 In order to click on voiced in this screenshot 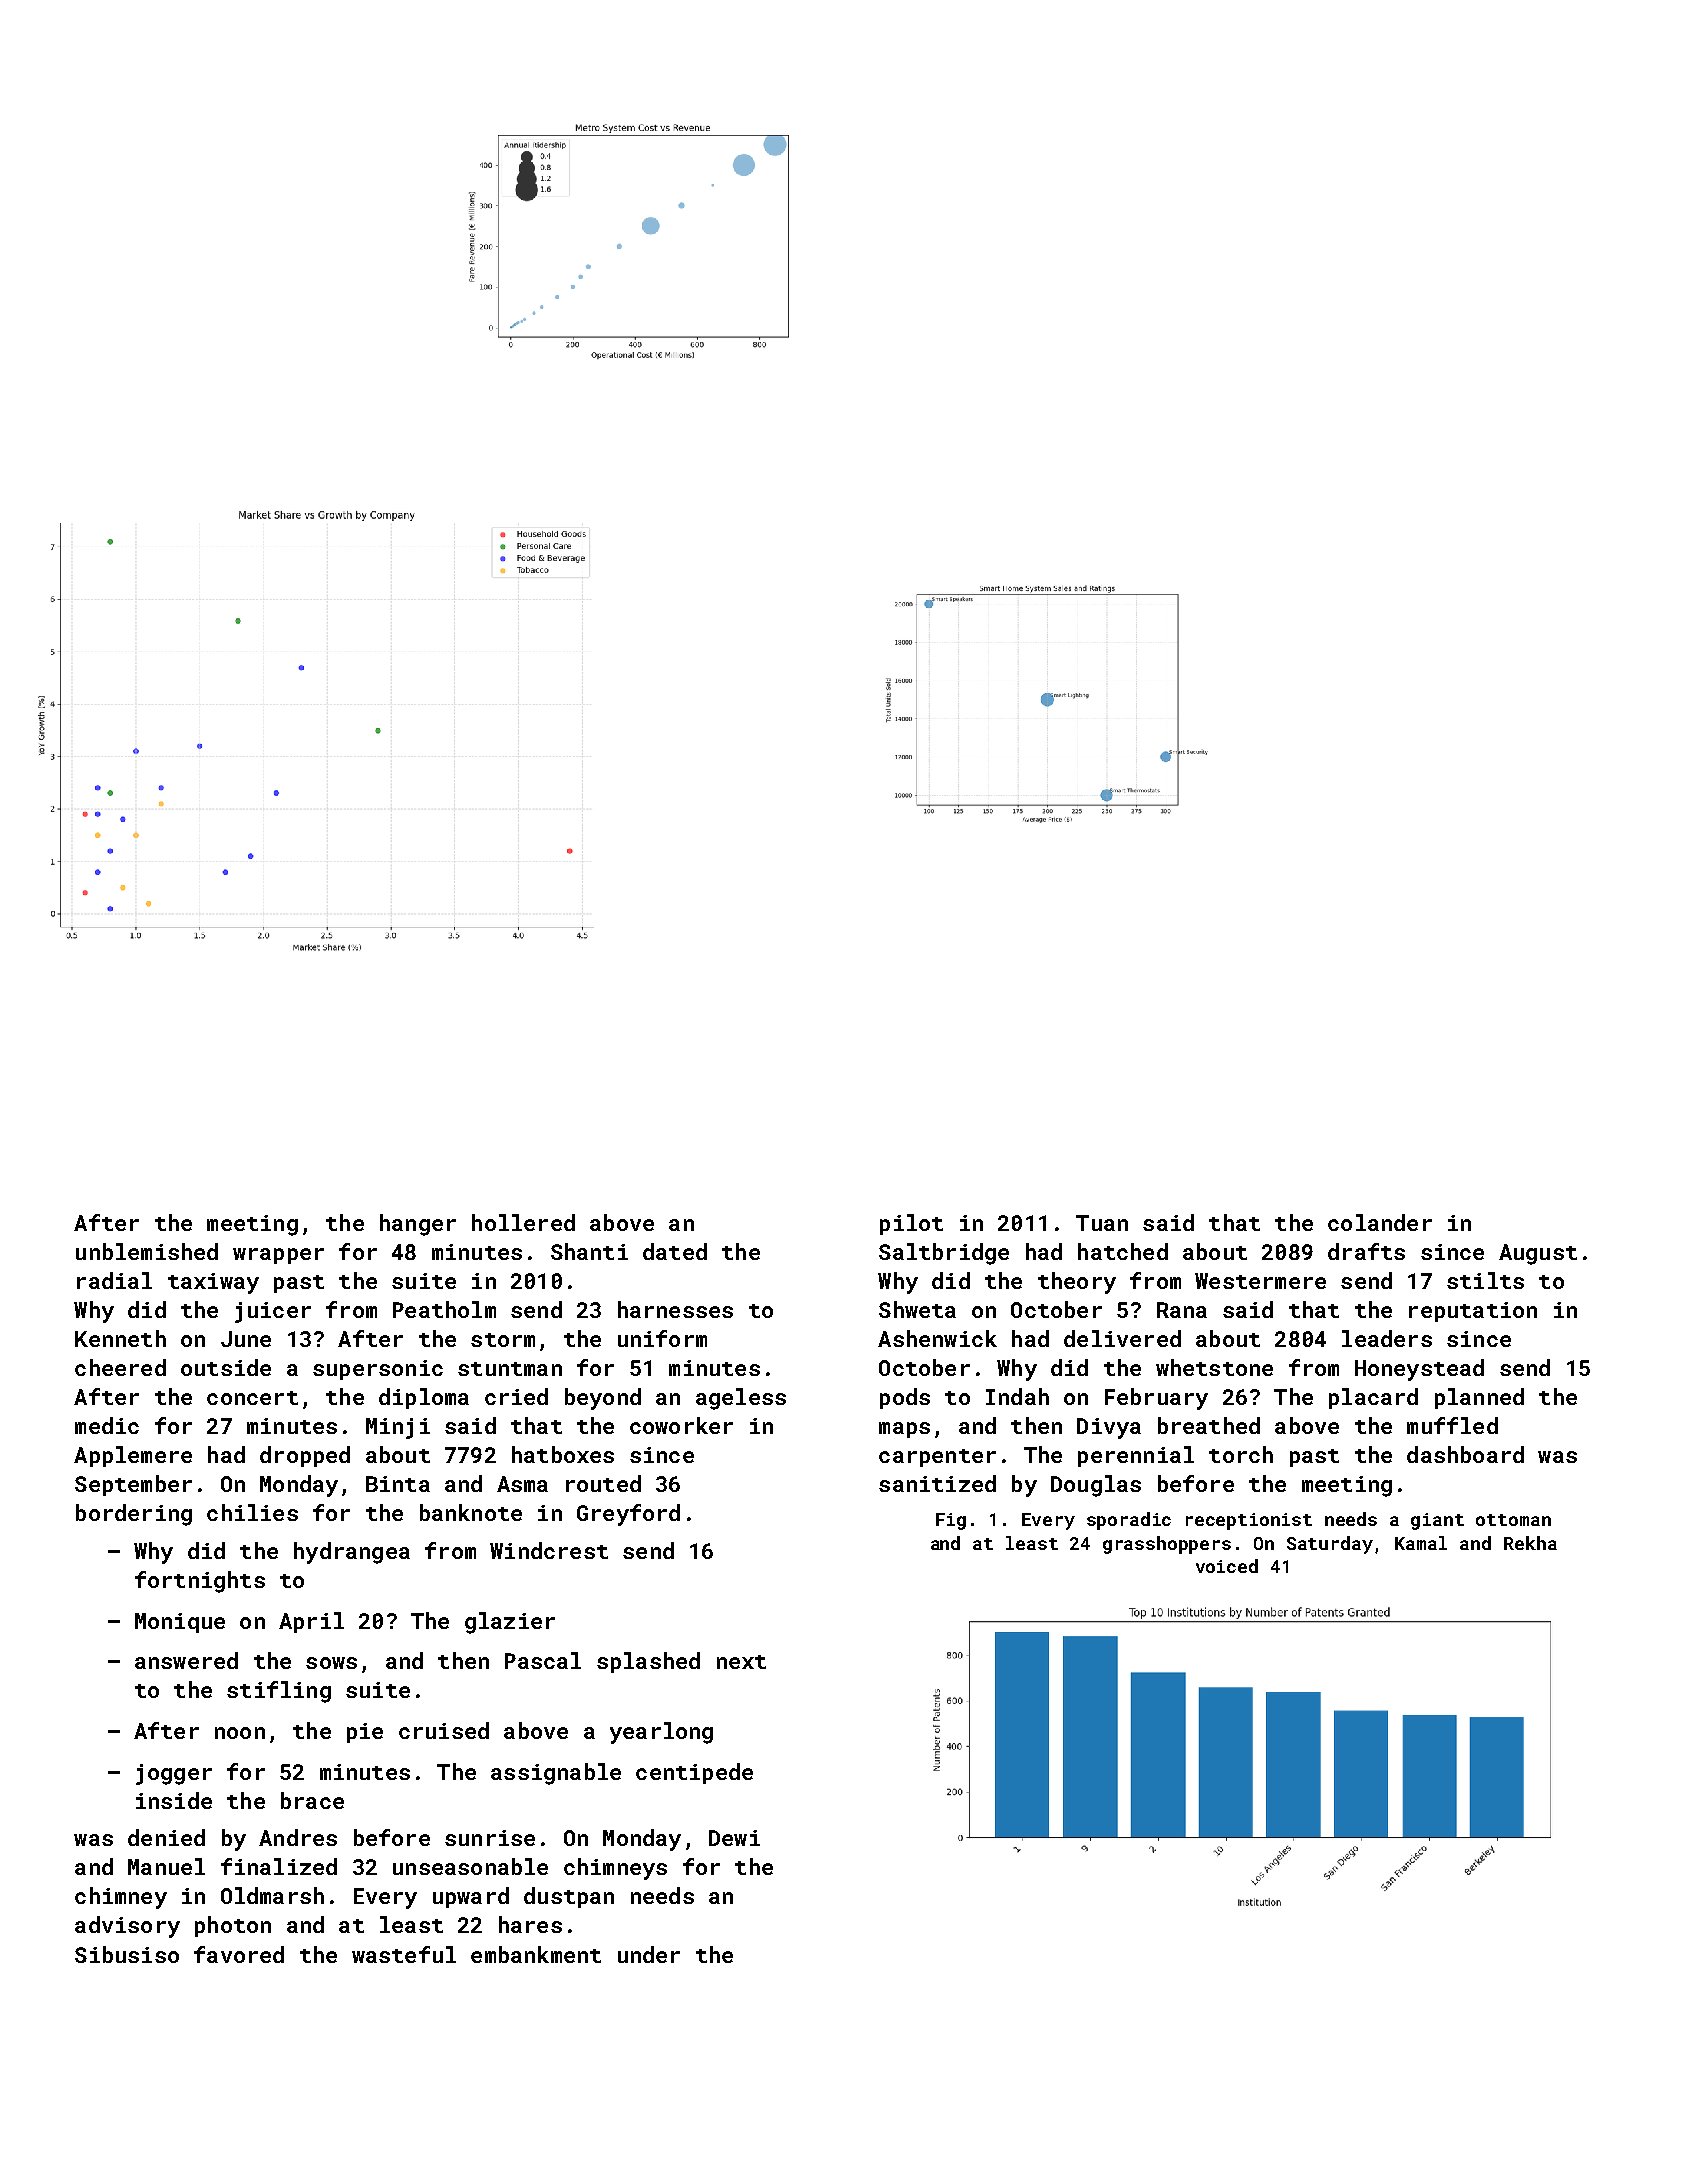, I will do `click(1227, 1566)`.
